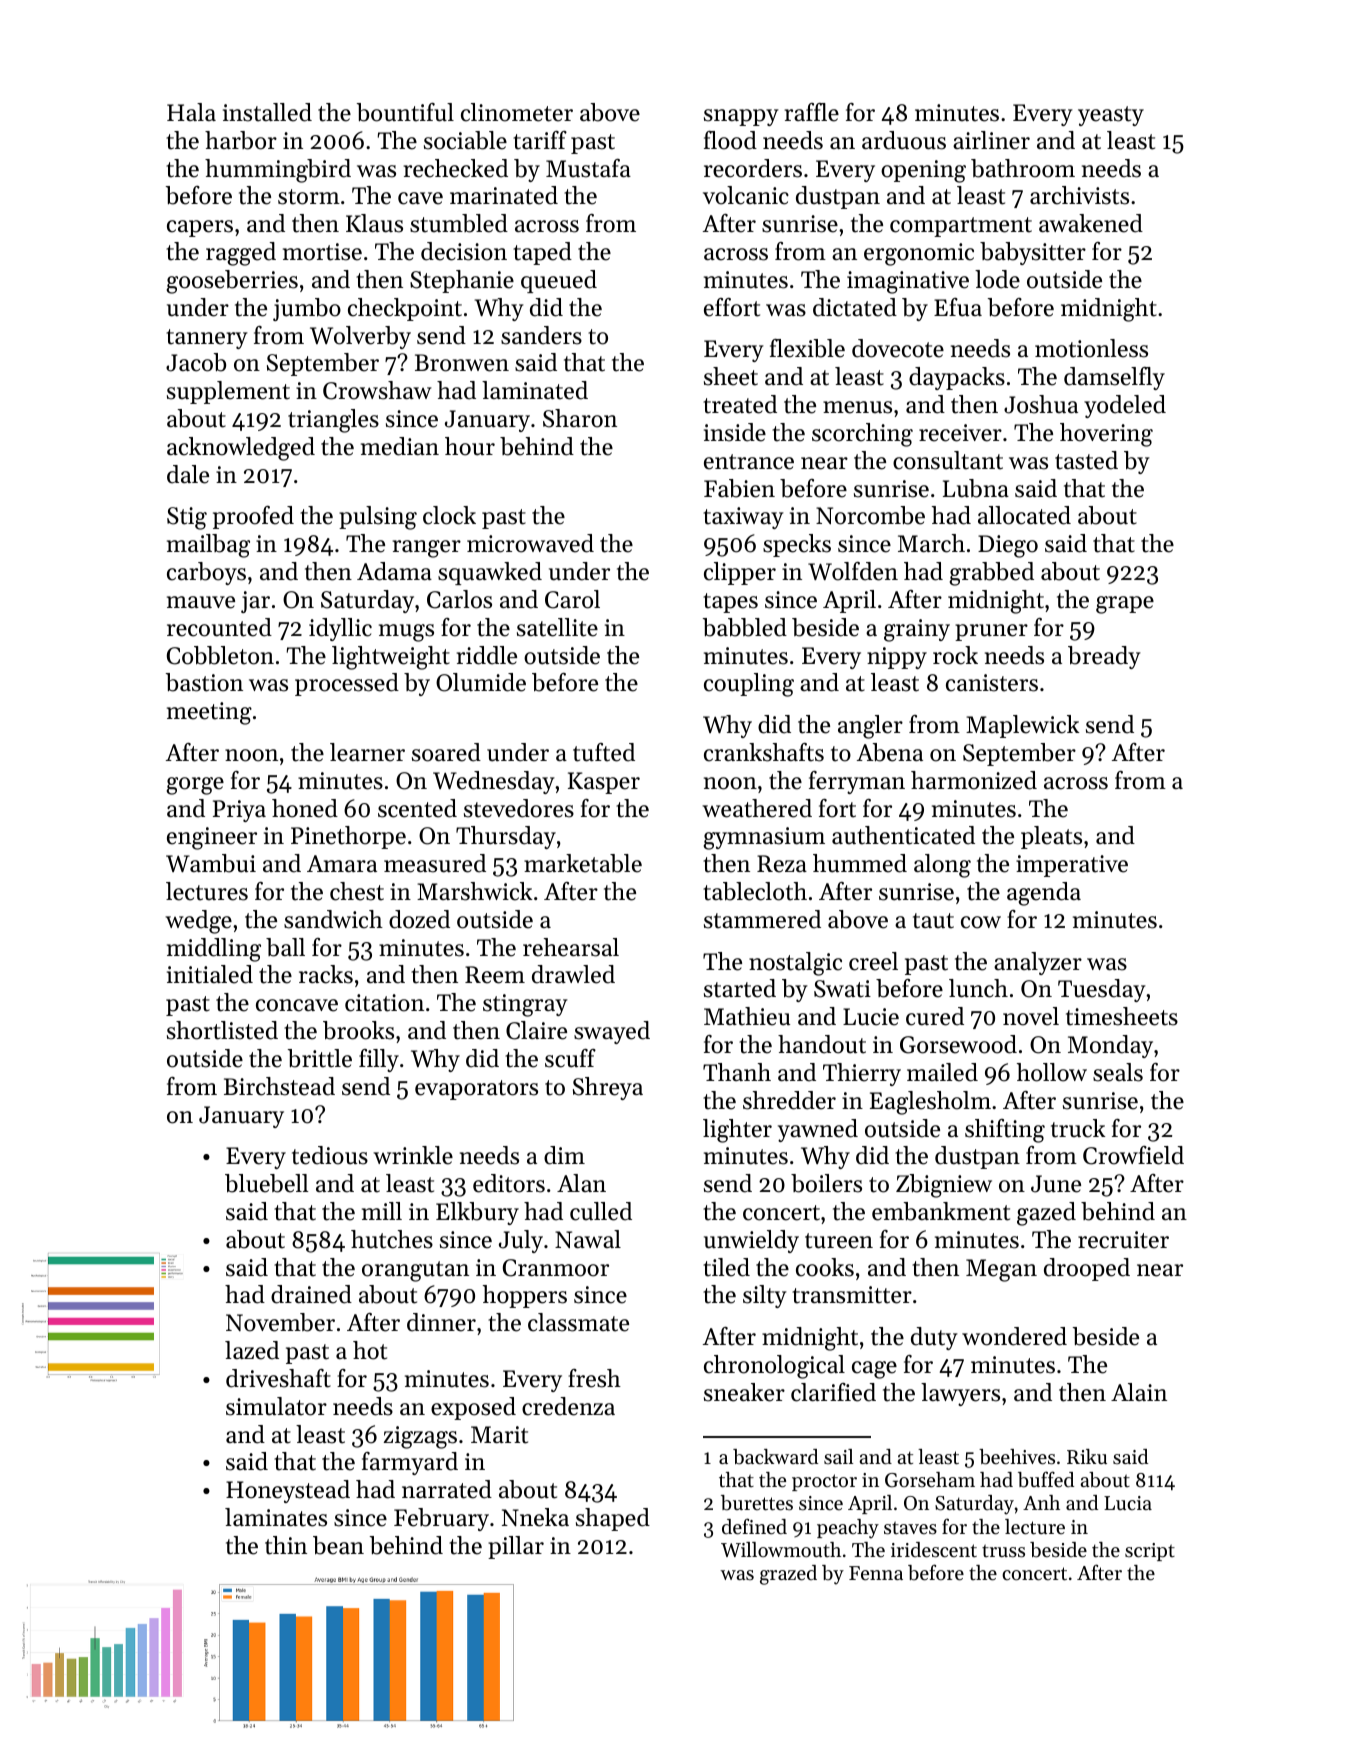 This screenshot has width=1354, height=1752. I want to click on wedge, so click(198, 922).
